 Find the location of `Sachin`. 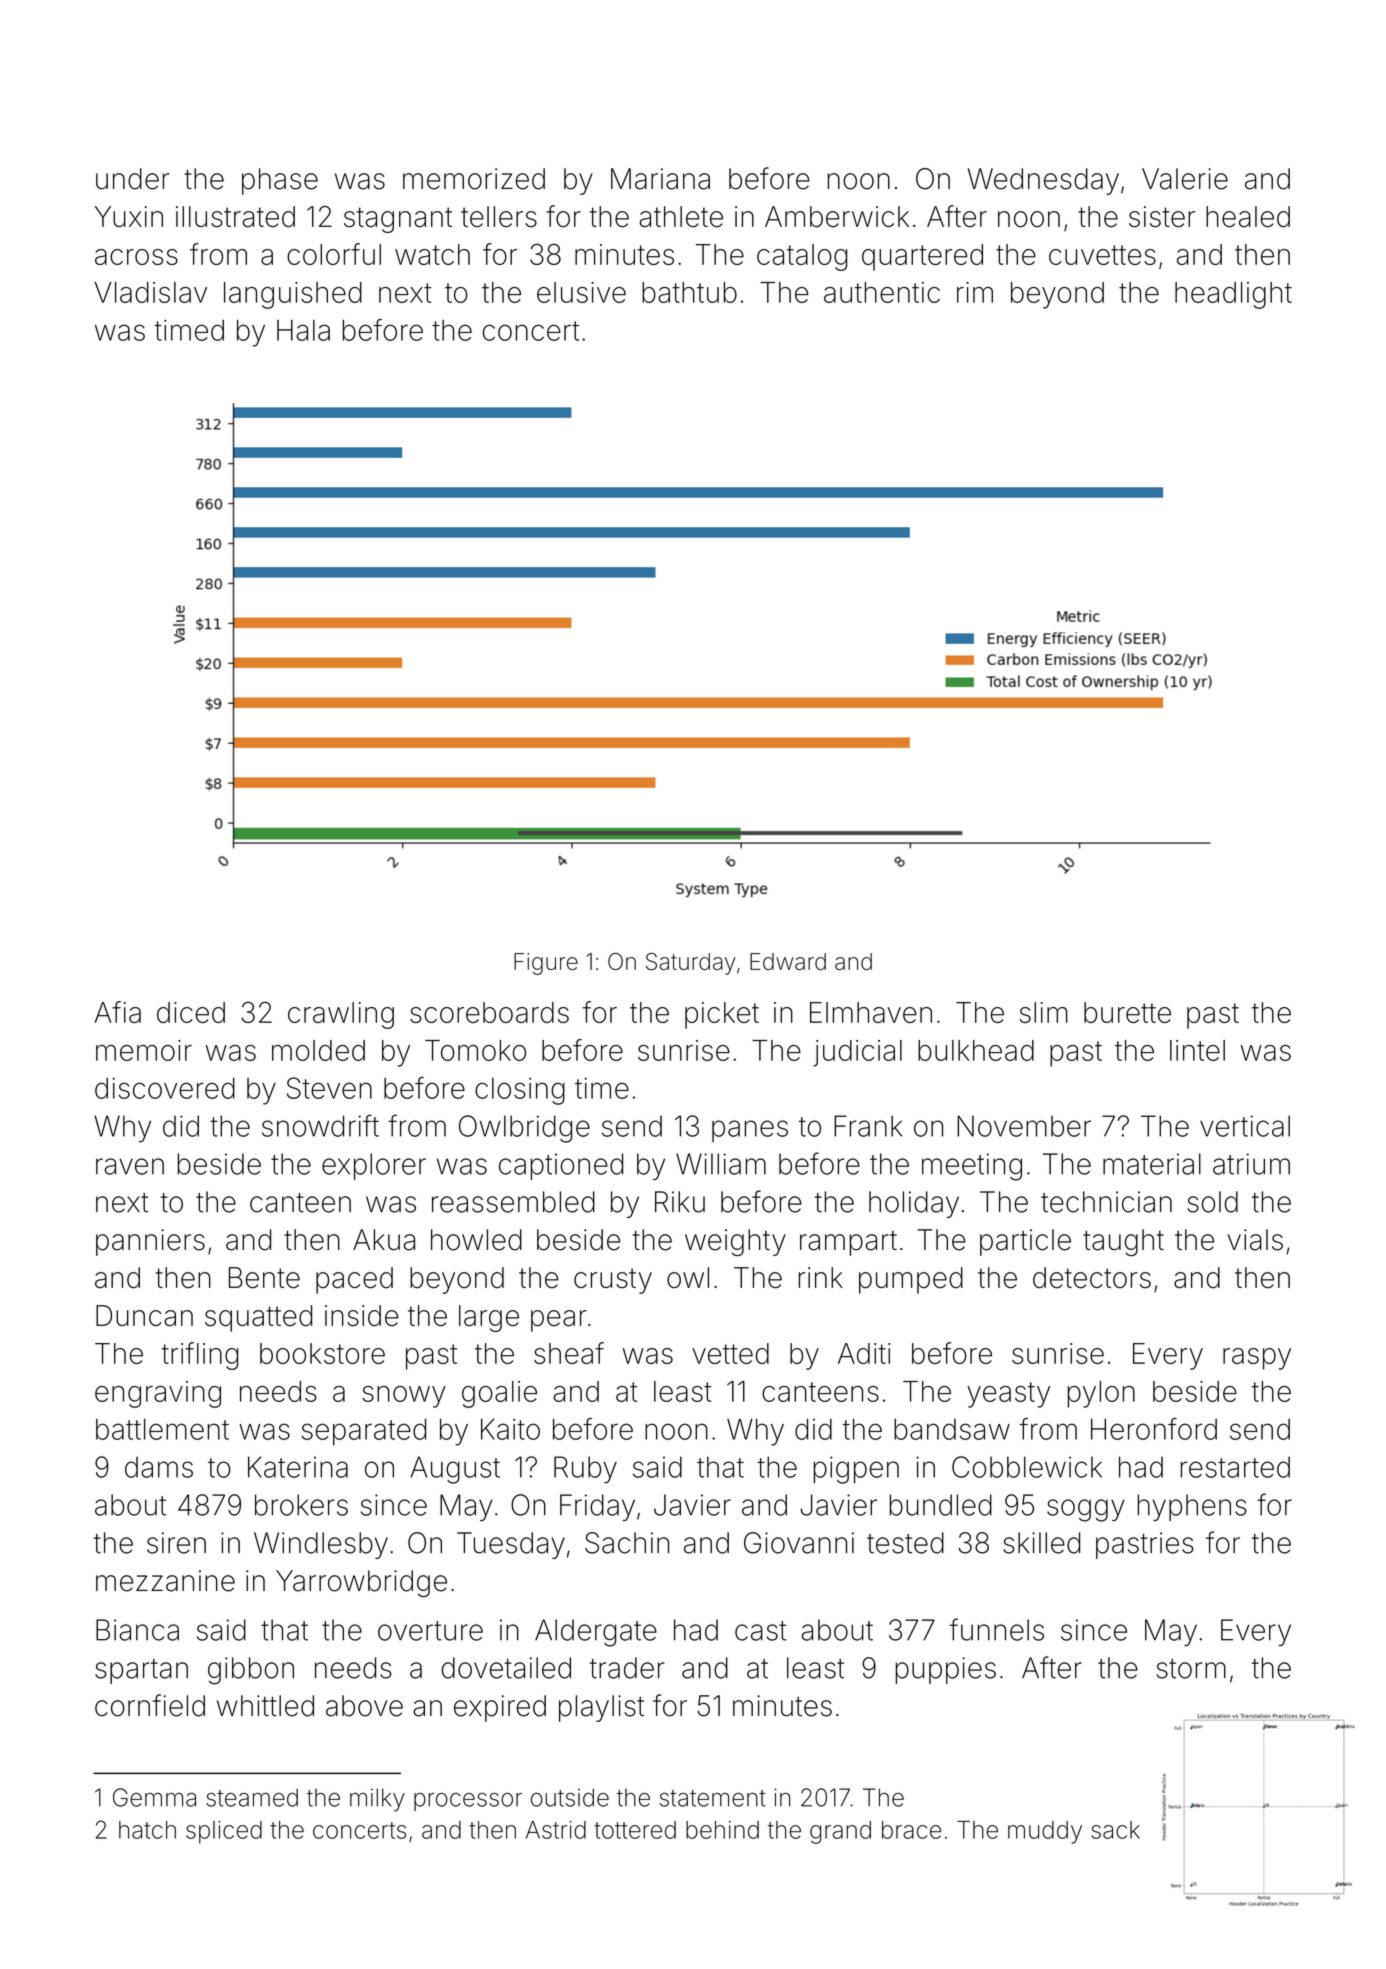

Sachin is located at coordinates (627, 1543).
